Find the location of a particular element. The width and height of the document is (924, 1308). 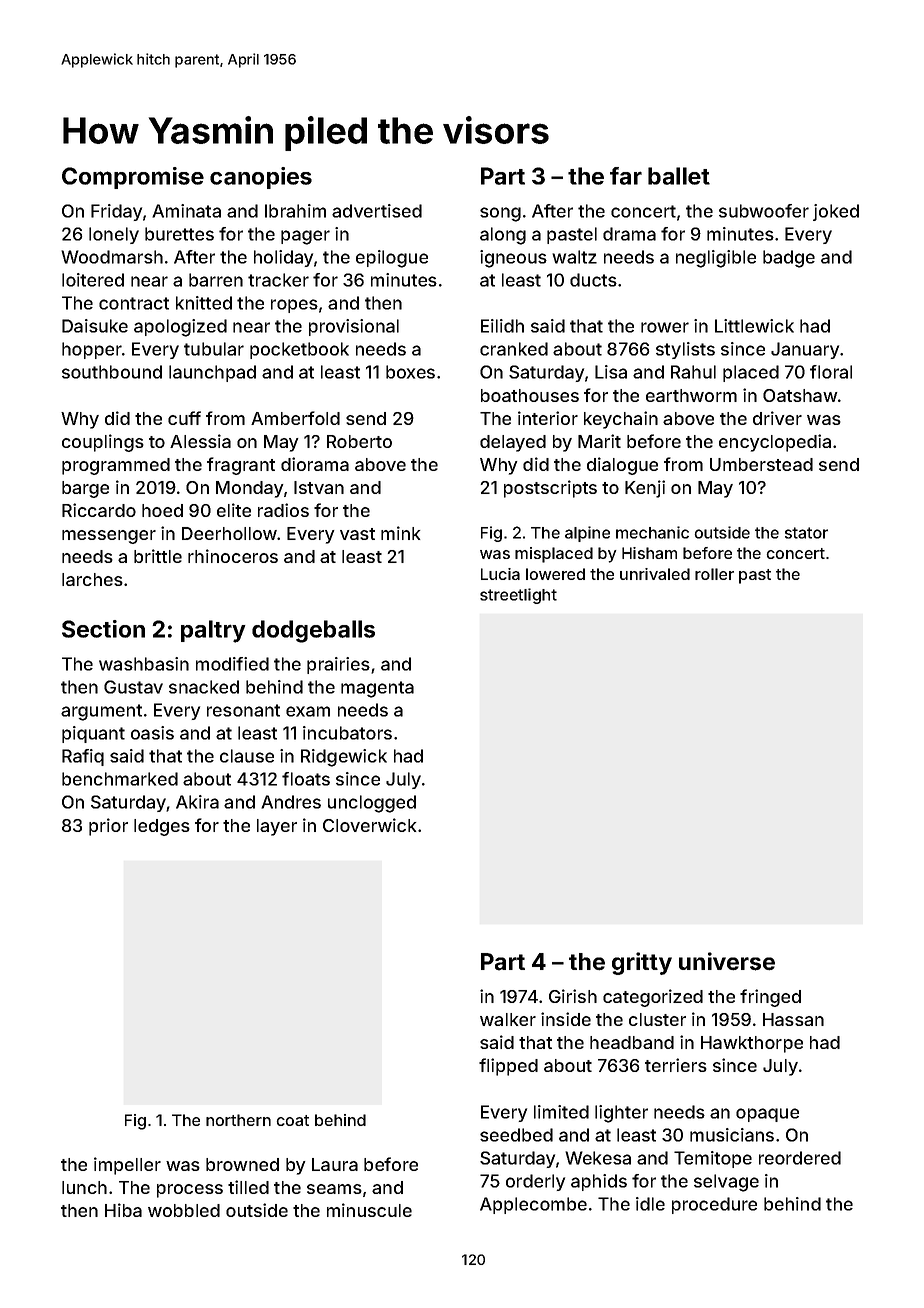

magenta is located at coordinates (377, 689).
